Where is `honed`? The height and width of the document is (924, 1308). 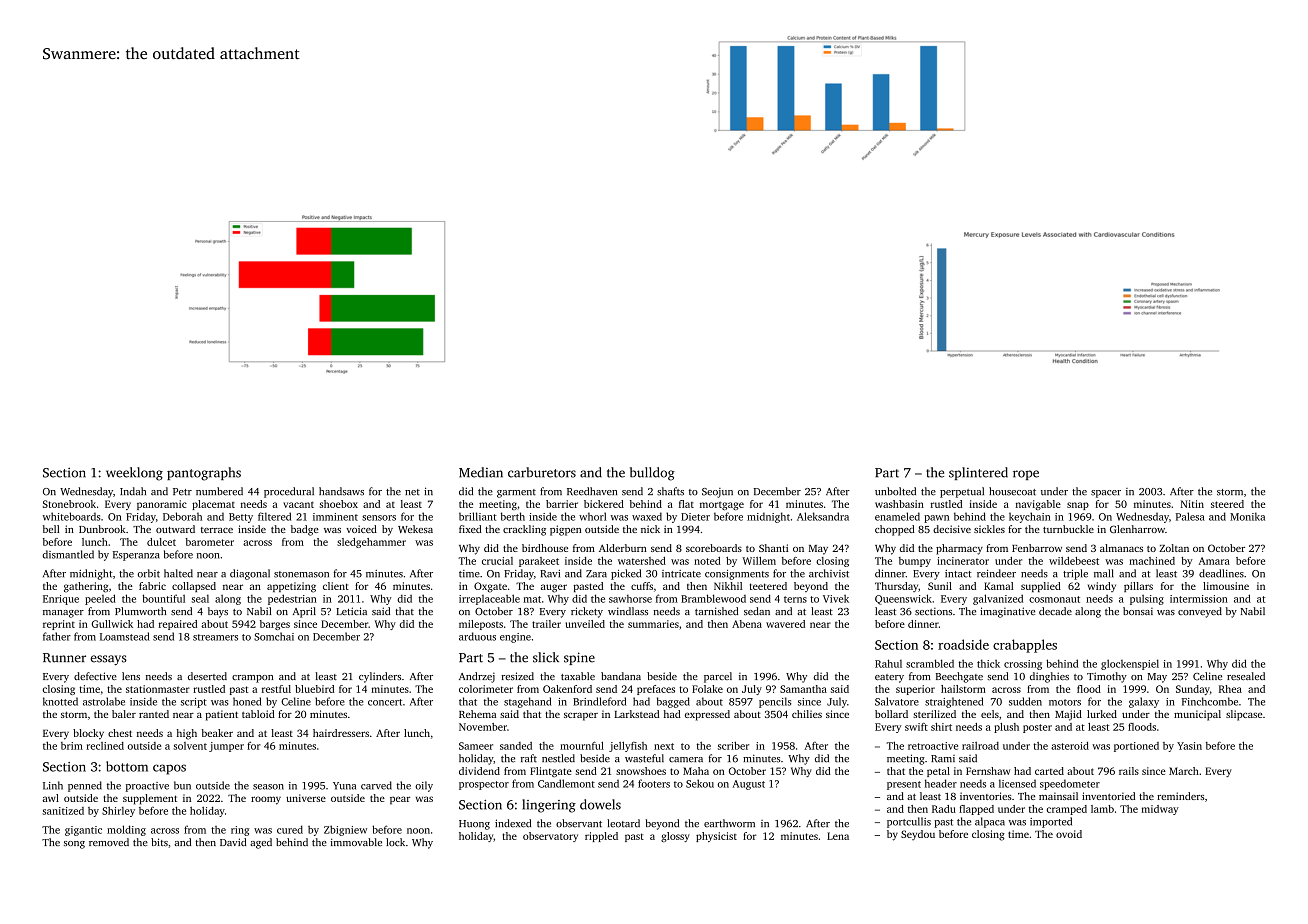 honed is located at coordinates (247, 701).
